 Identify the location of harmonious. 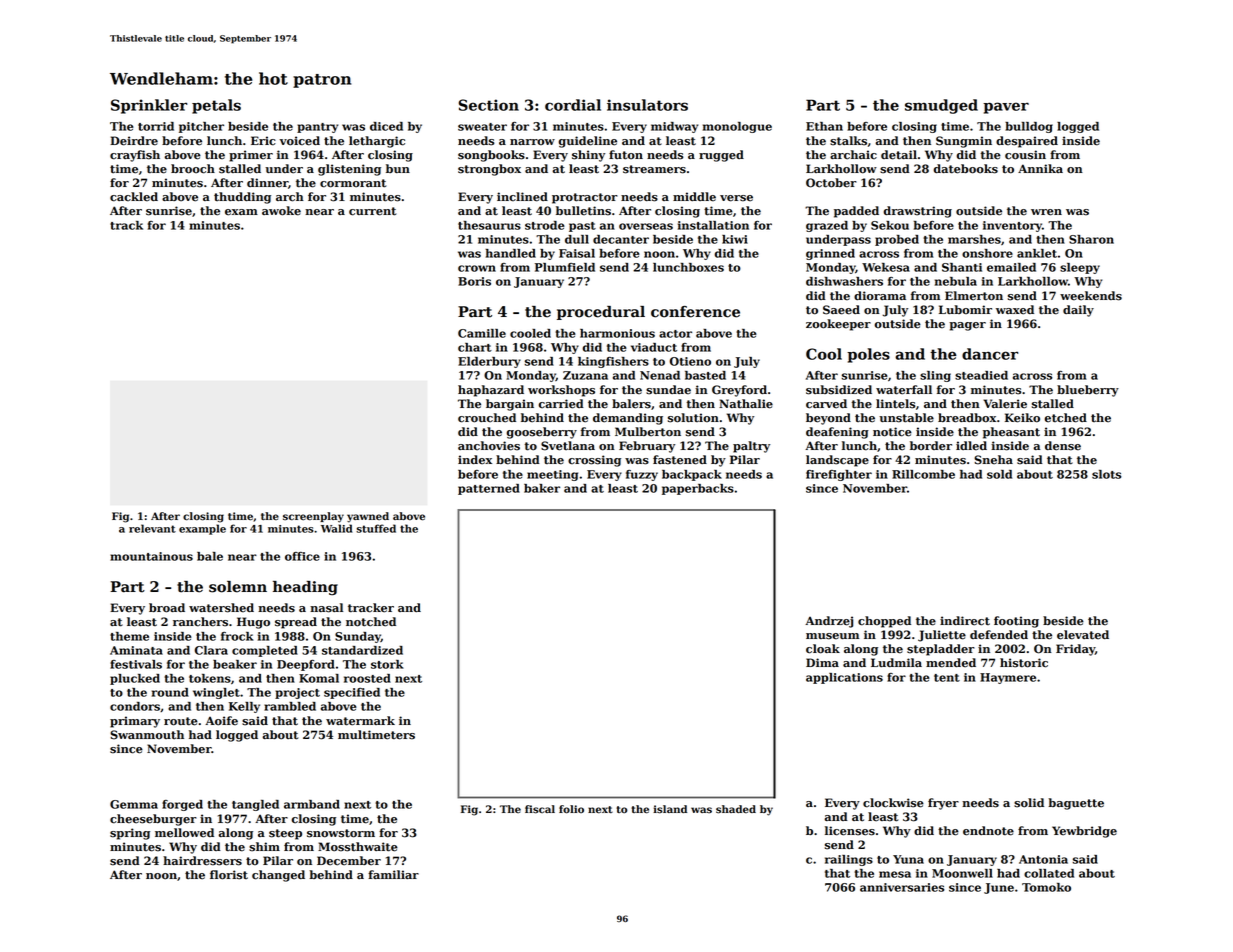
(617, 333).
